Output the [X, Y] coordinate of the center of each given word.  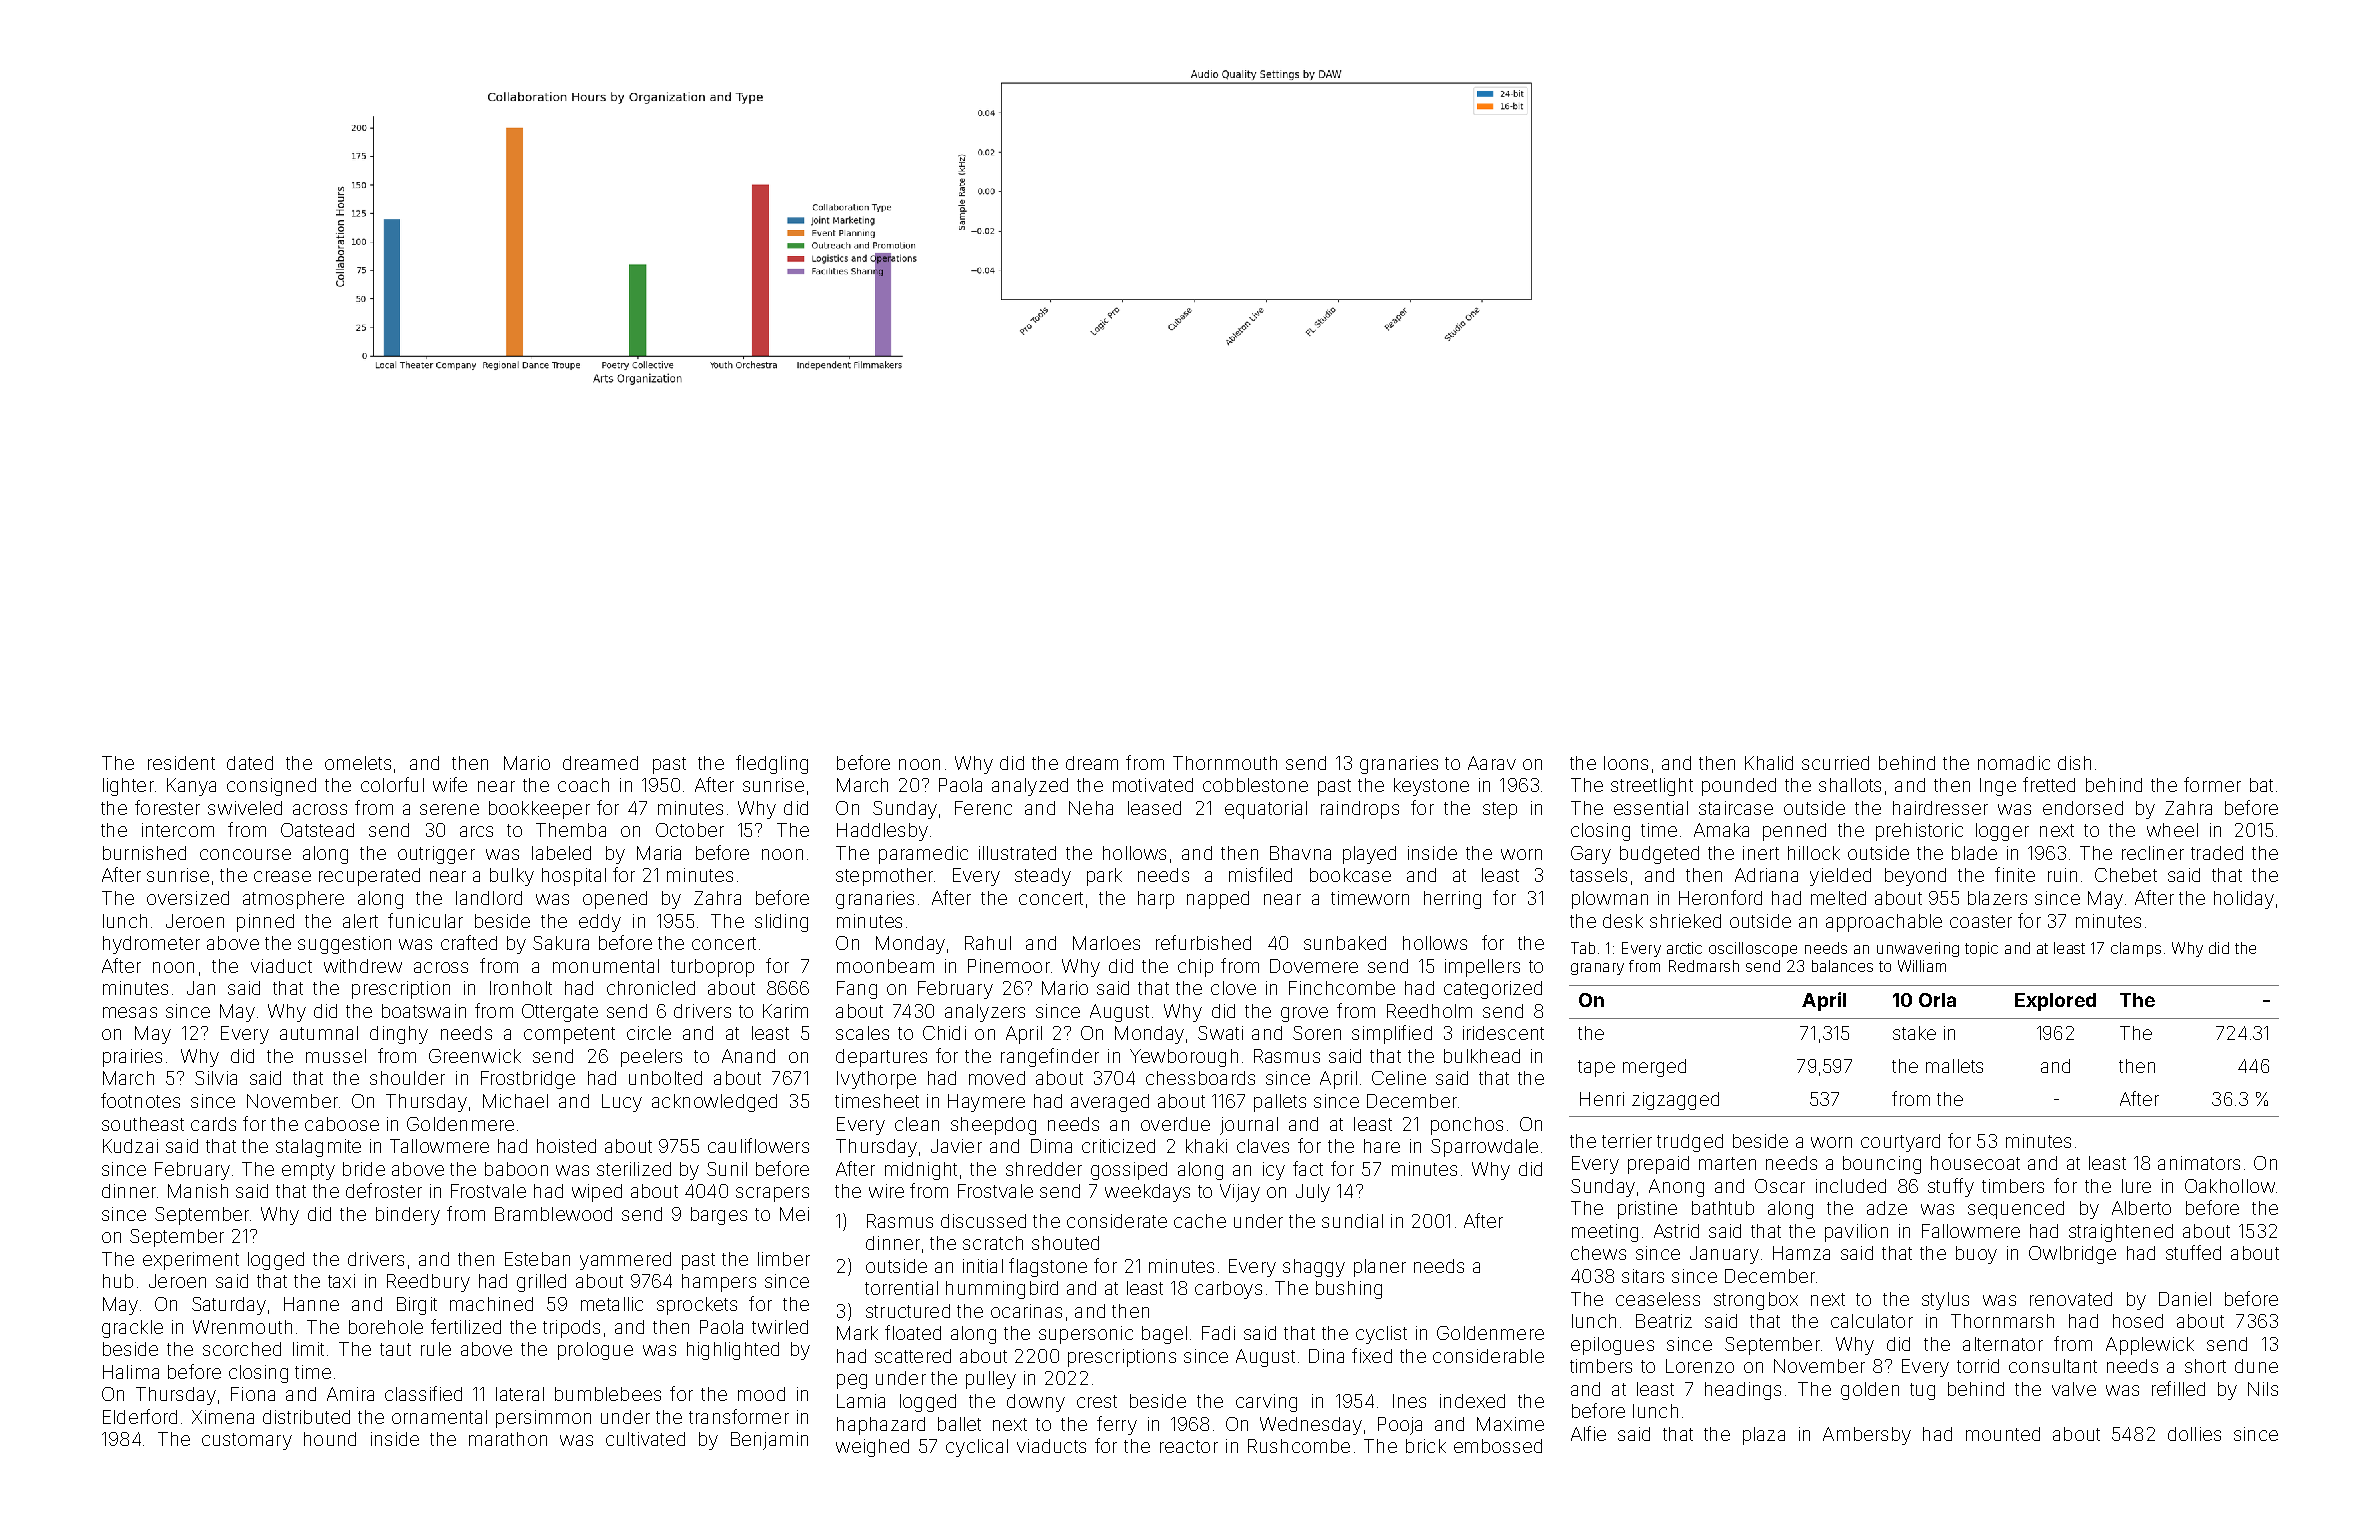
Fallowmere [1971, 1231]
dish [2074, 763]
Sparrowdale [1484, 1148]
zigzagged [1675, 1101]
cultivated [645, 1439]
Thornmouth [1225, 763]
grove [1304, 1014]
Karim [785, 1011]
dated [250, 763]
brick [1426, 1446]
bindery [408, 1216]
